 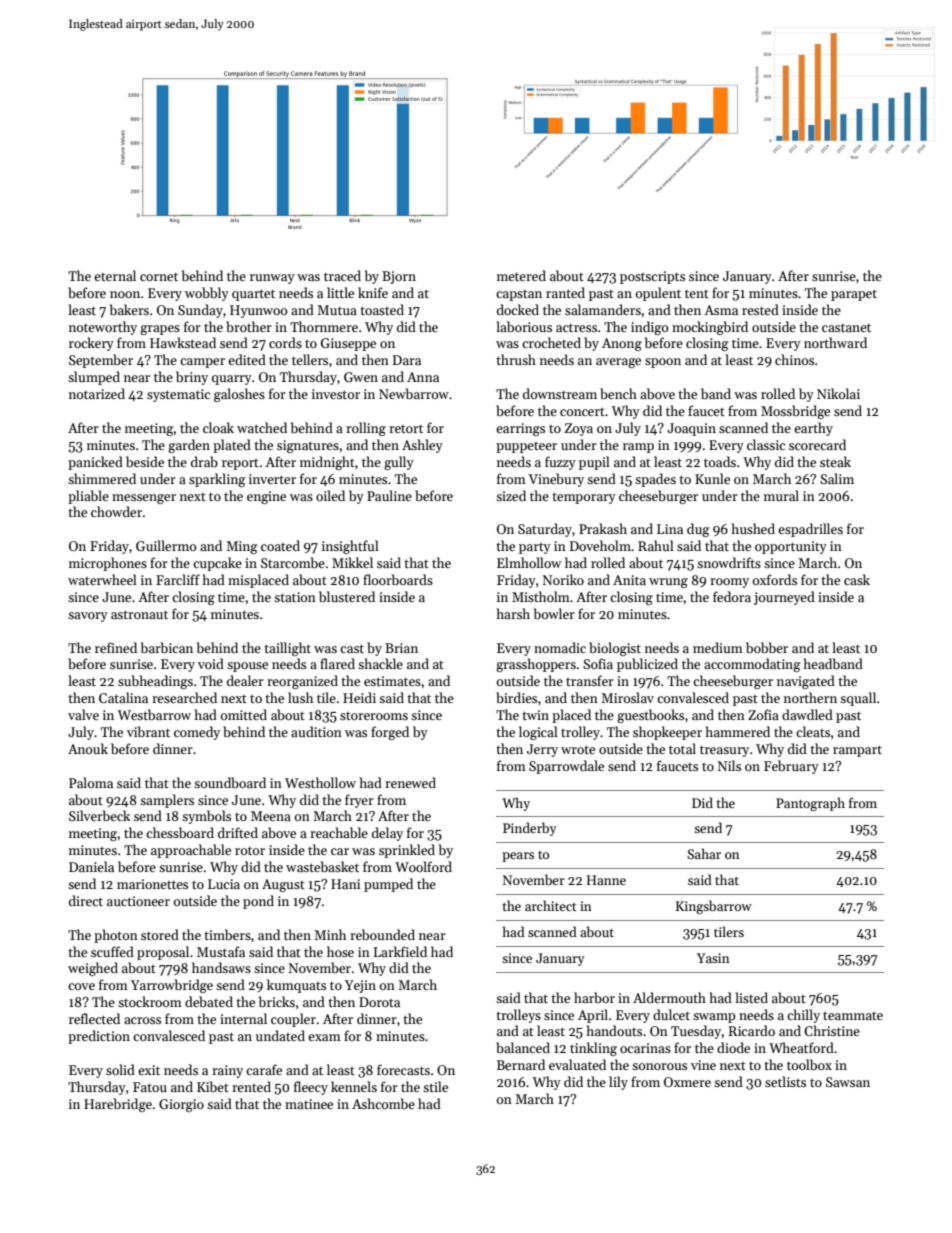 What do you see at coordinates (247, 359) in the image?
I see `edited` at bounding box center [247, 359].
